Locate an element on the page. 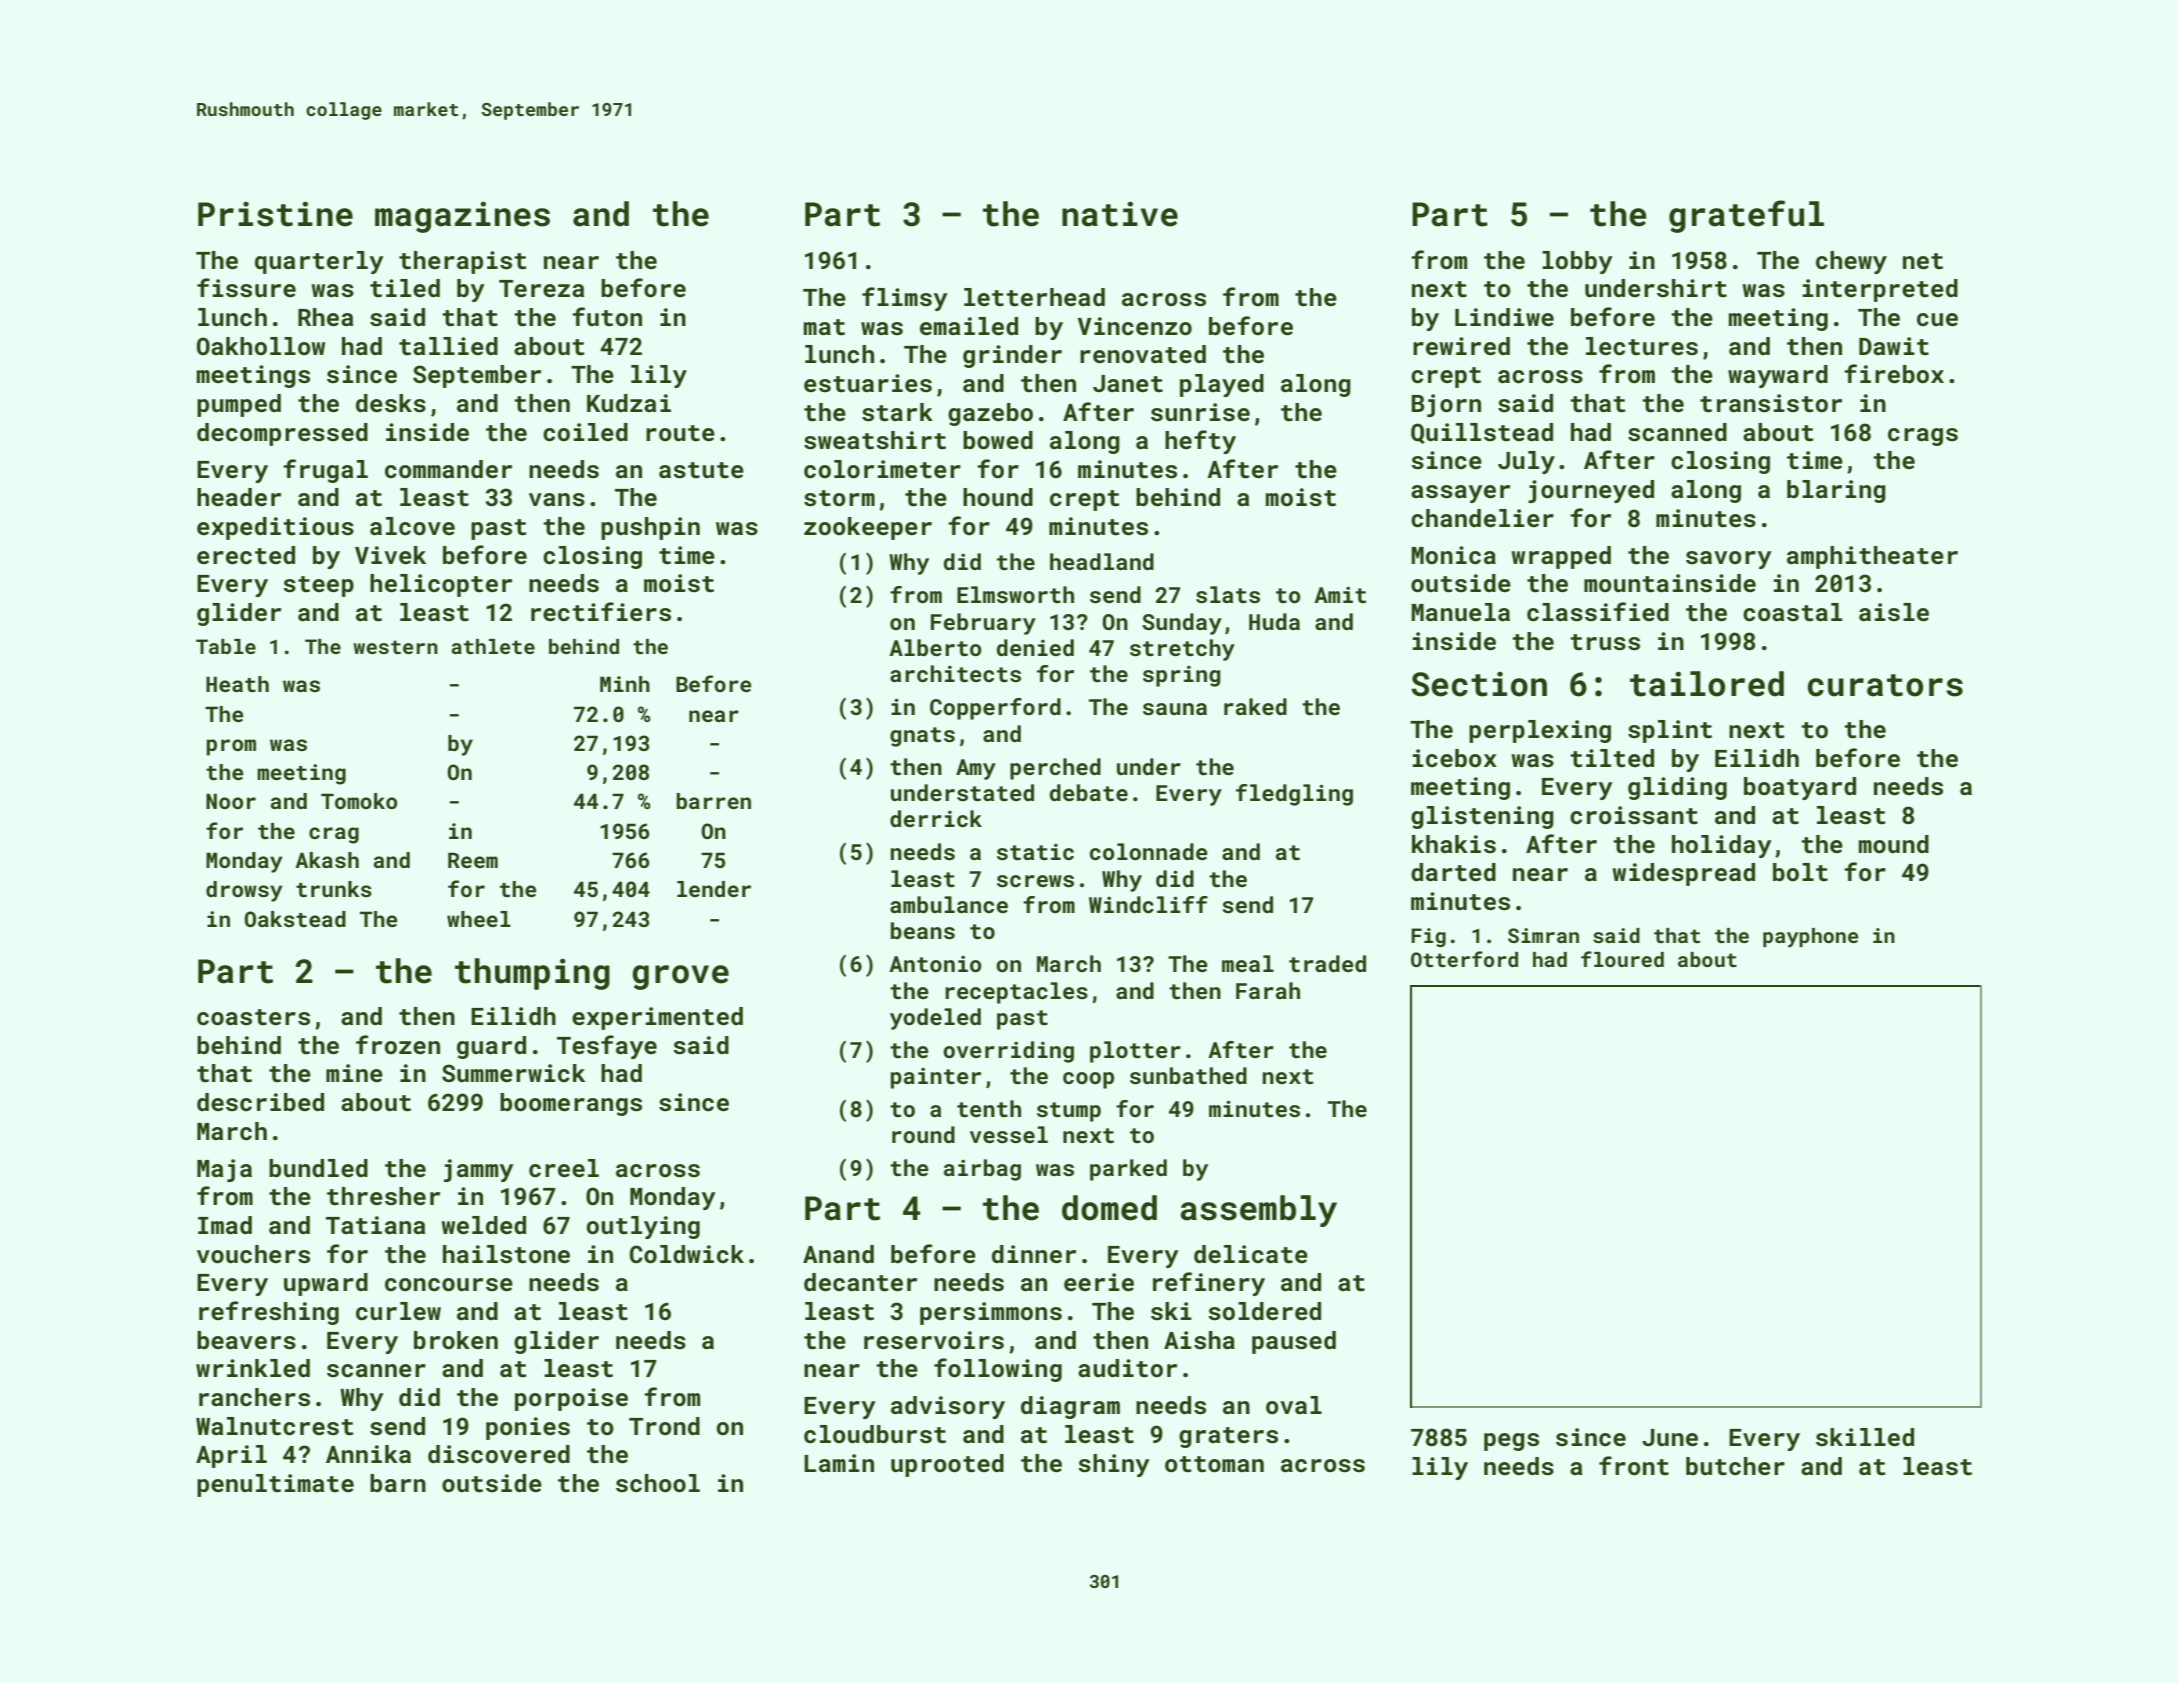 The width and height of the document is (2178, 1683). payphone is located at coordinates (1810, 938).
